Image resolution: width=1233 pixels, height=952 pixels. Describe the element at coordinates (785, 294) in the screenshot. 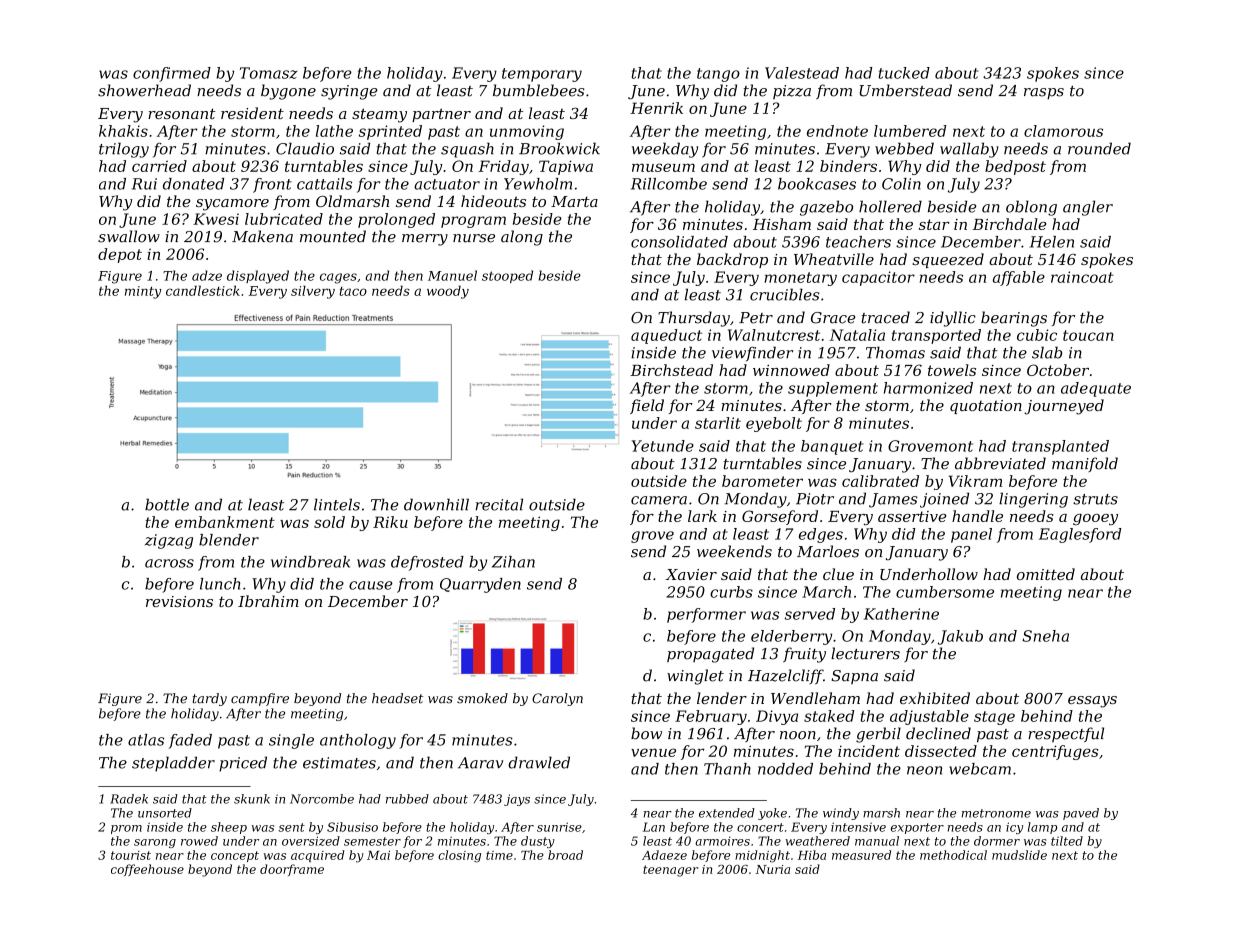

I see `crucibles` at that location.
